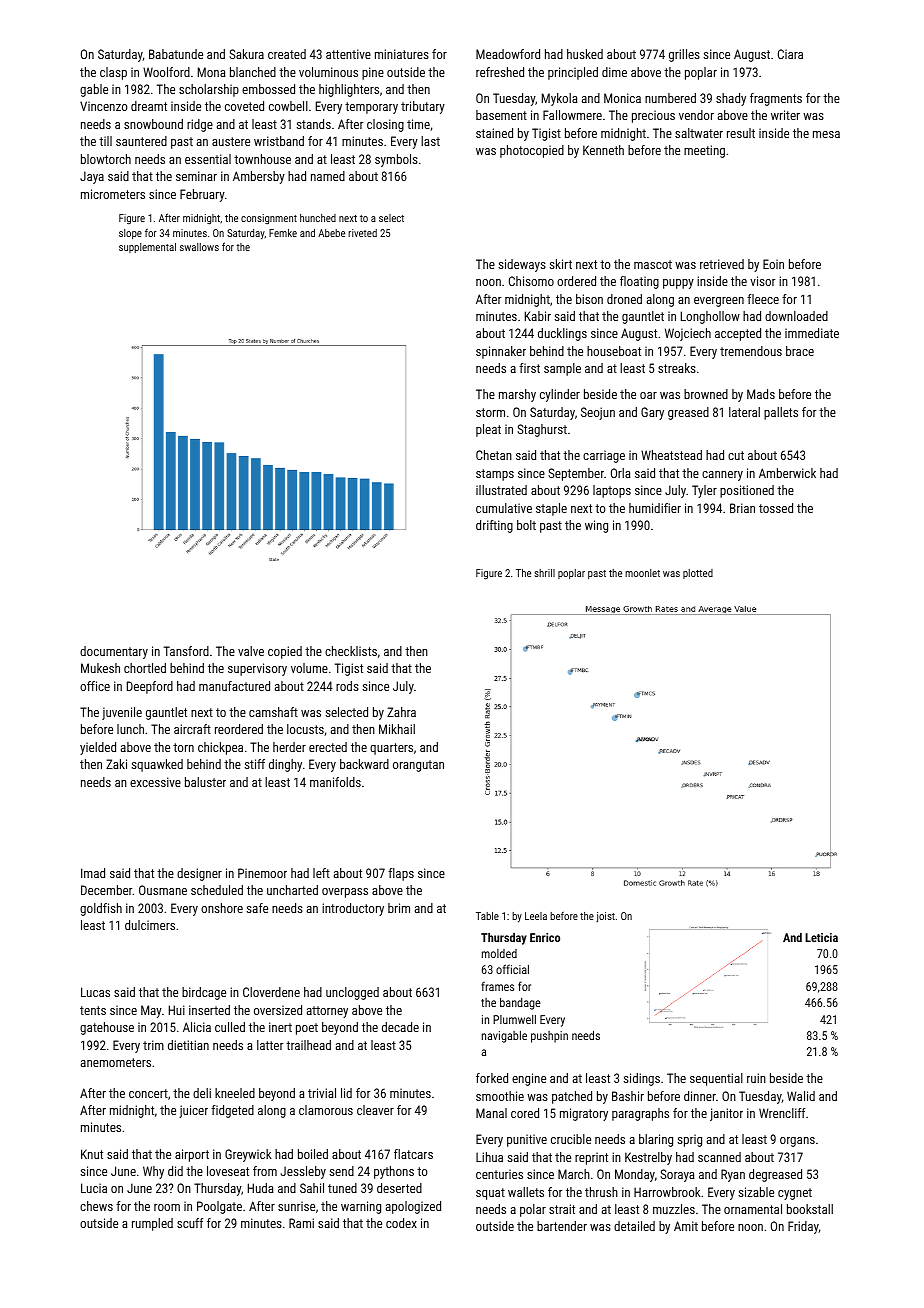 The height and width of the image is (1308, 924). Describe the element at coordinates (716, 1079) in the image. I see `sequential` at that location.
